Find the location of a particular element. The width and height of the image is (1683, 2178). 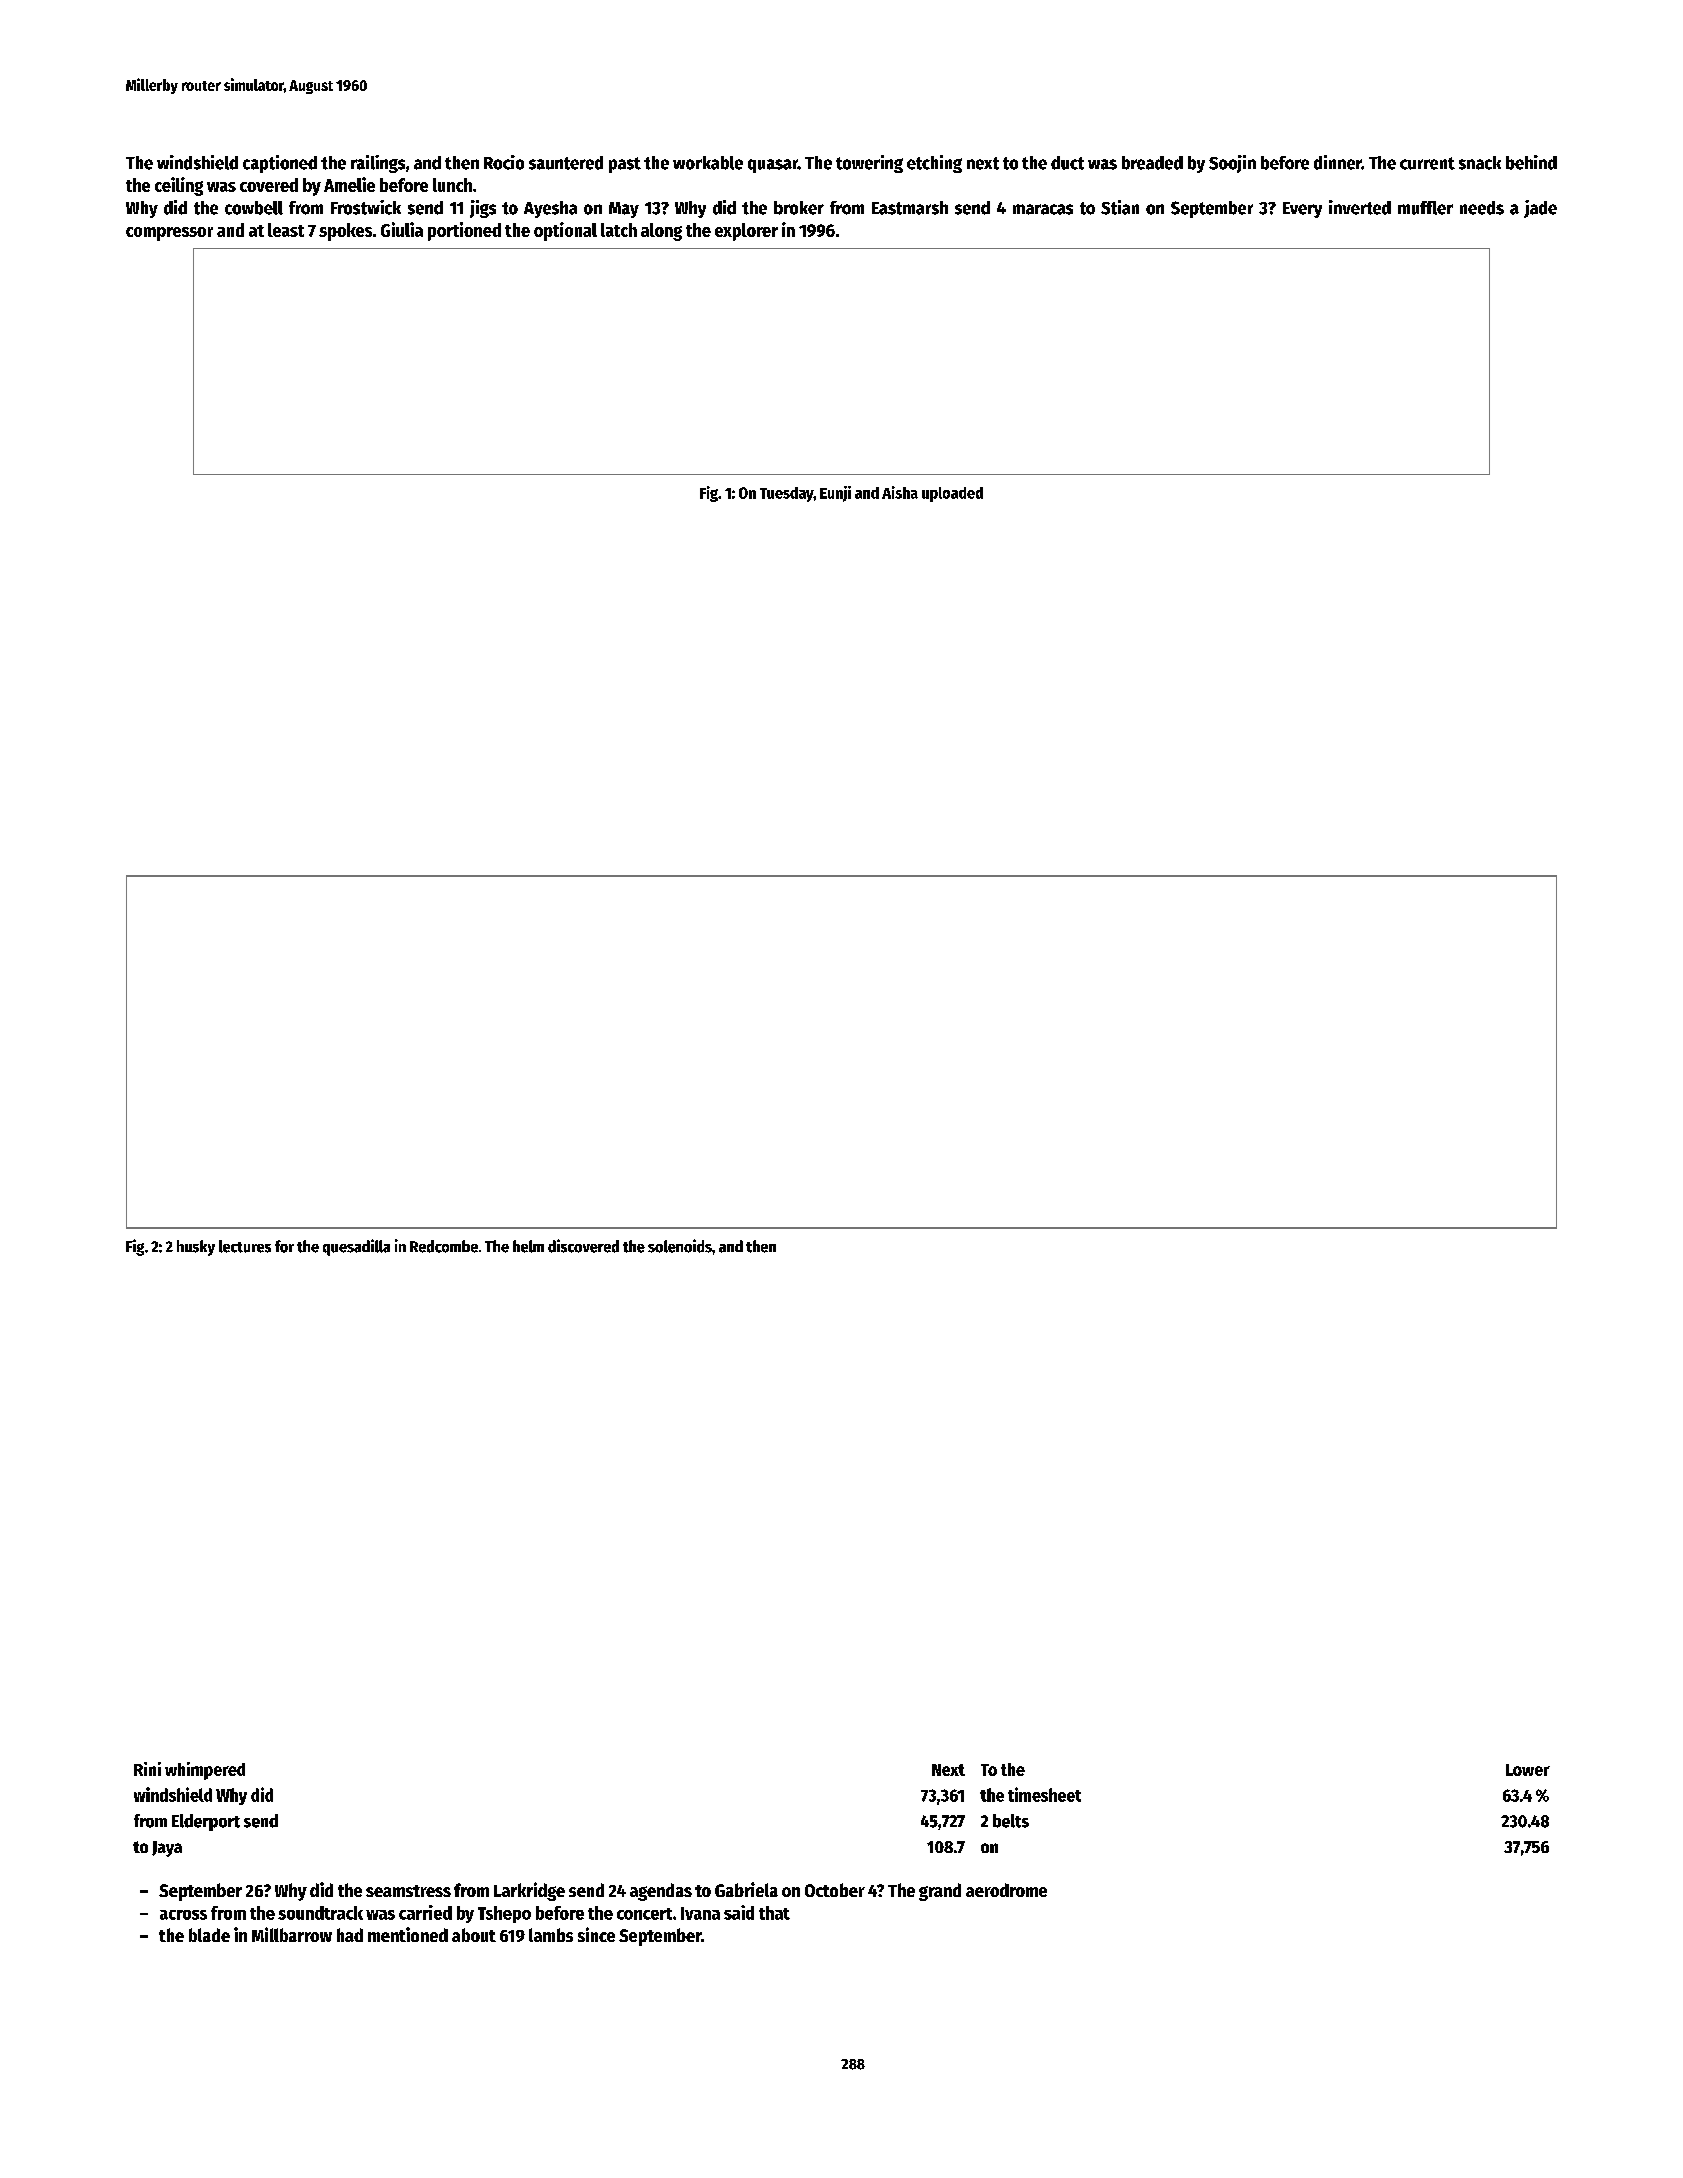

maracas is located at coordinates (1043, 209).
